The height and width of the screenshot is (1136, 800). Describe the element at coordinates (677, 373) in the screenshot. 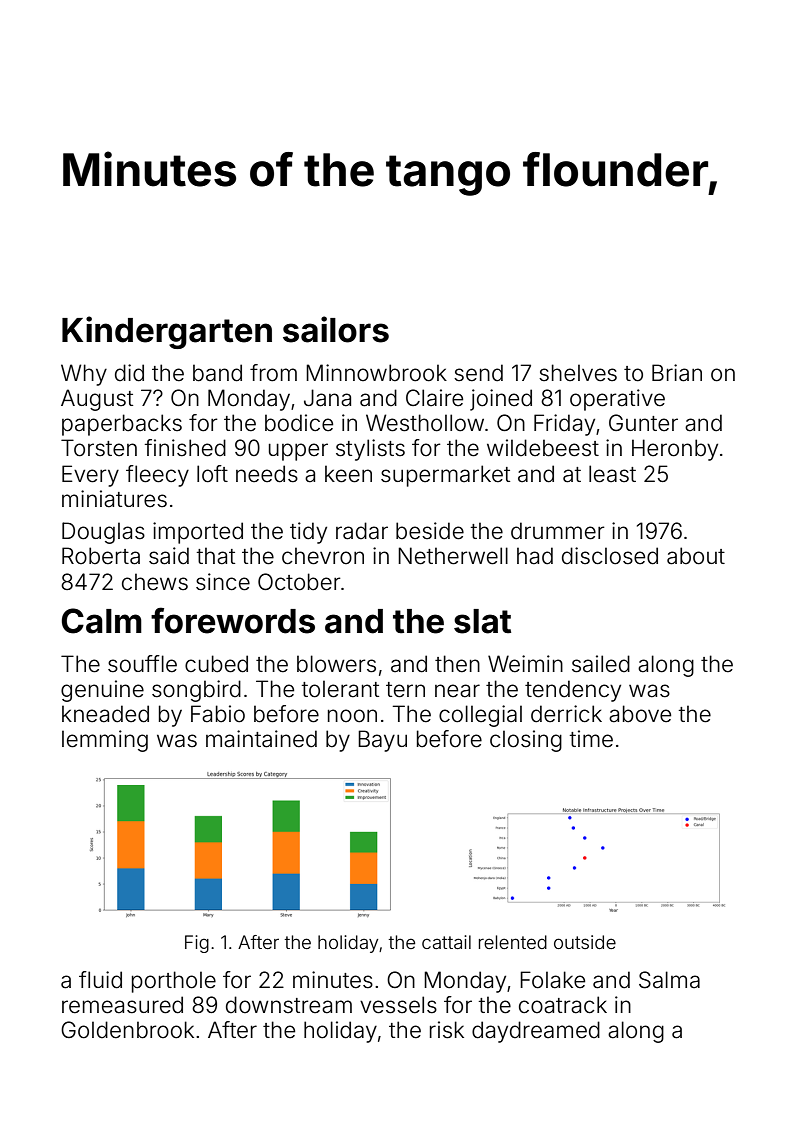

I see `Brian` at that location.
